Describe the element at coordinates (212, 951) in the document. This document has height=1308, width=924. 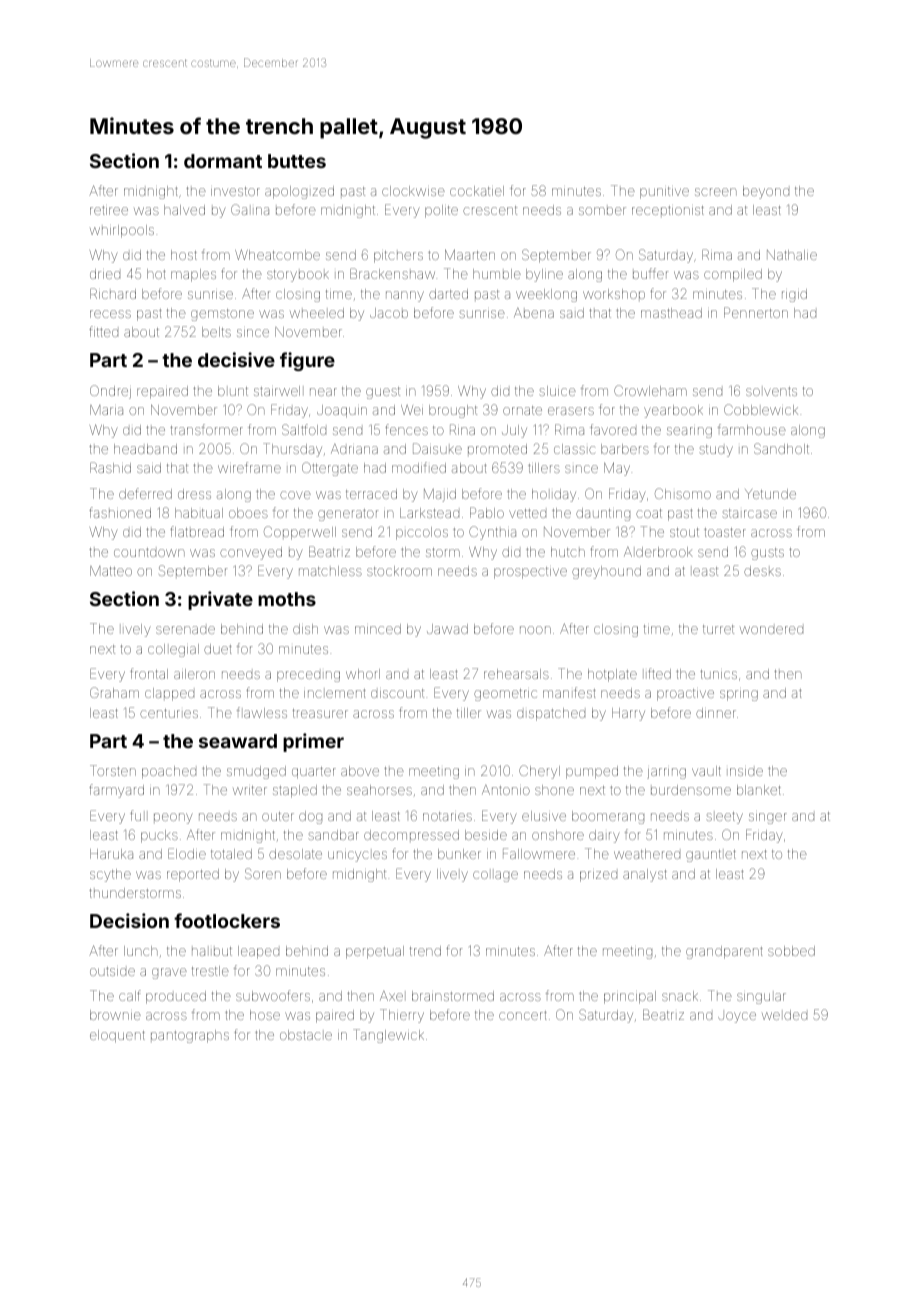
I see `halibut` at that location.
